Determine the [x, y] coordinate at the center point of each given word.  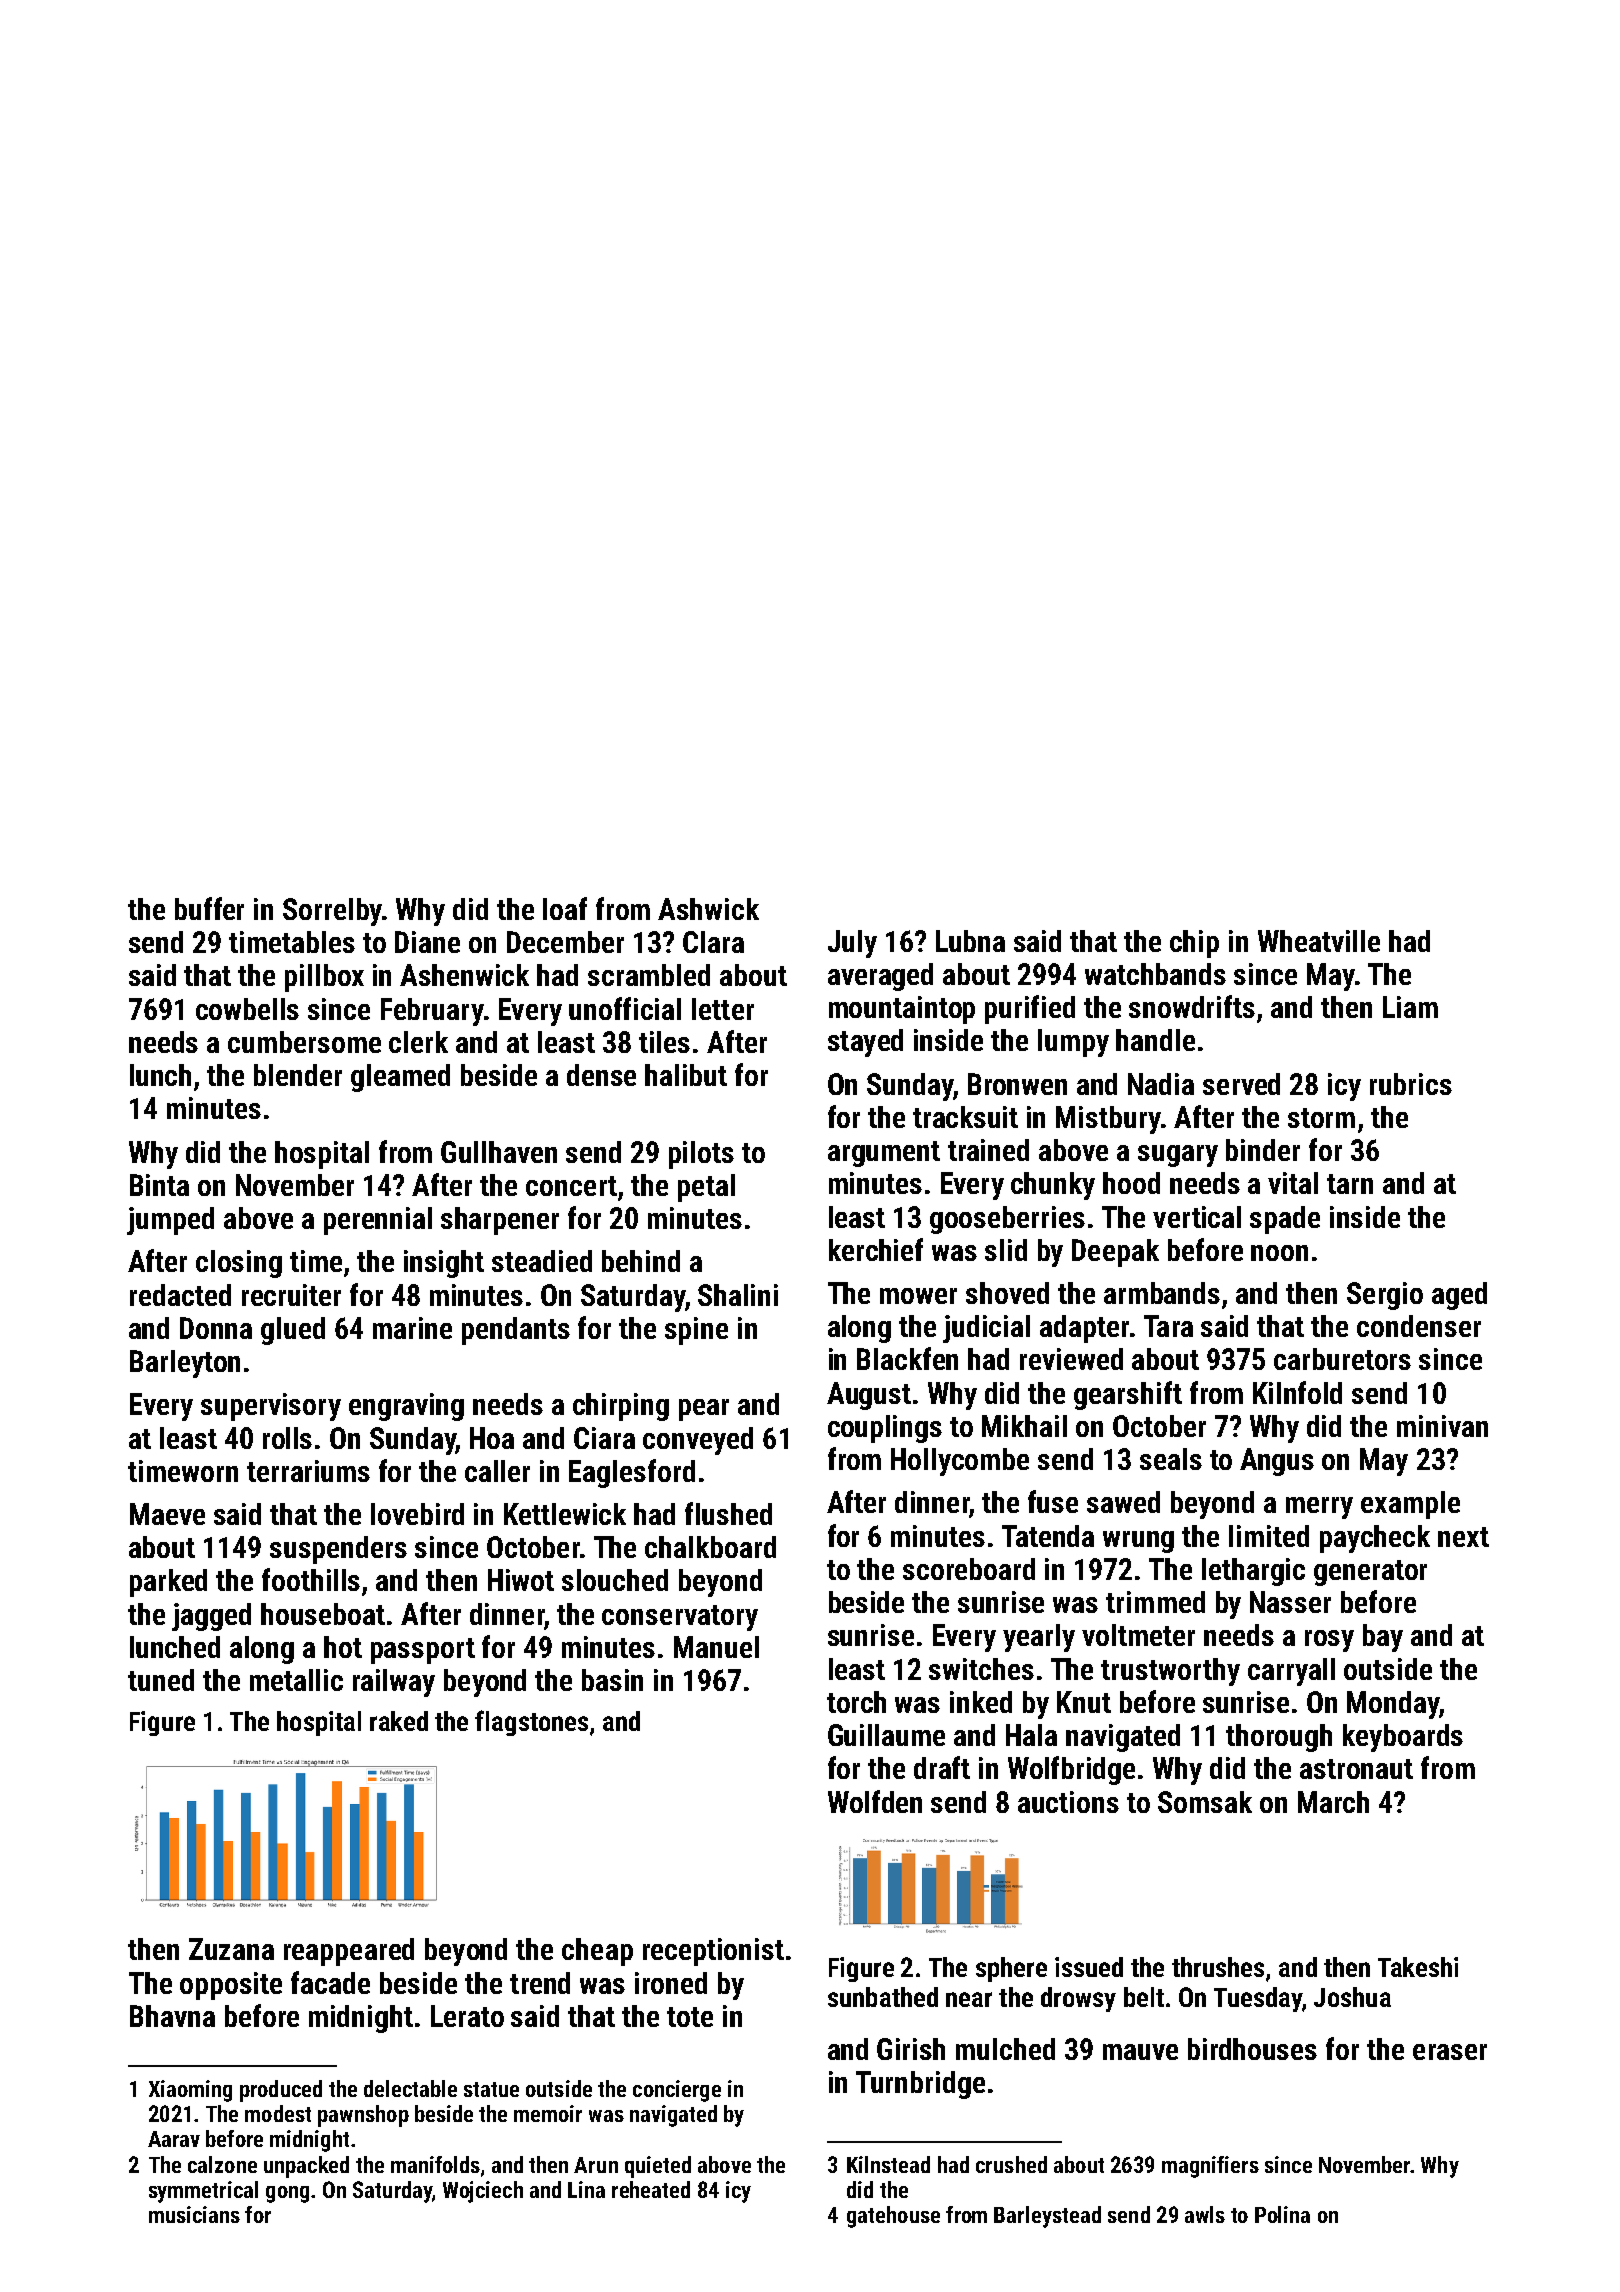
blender [298, 1075]
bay [1383, 1638]
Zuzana [231, 1949]
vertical [1197, 1217]
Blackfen [907, 1358]
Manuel [716, 1647]
